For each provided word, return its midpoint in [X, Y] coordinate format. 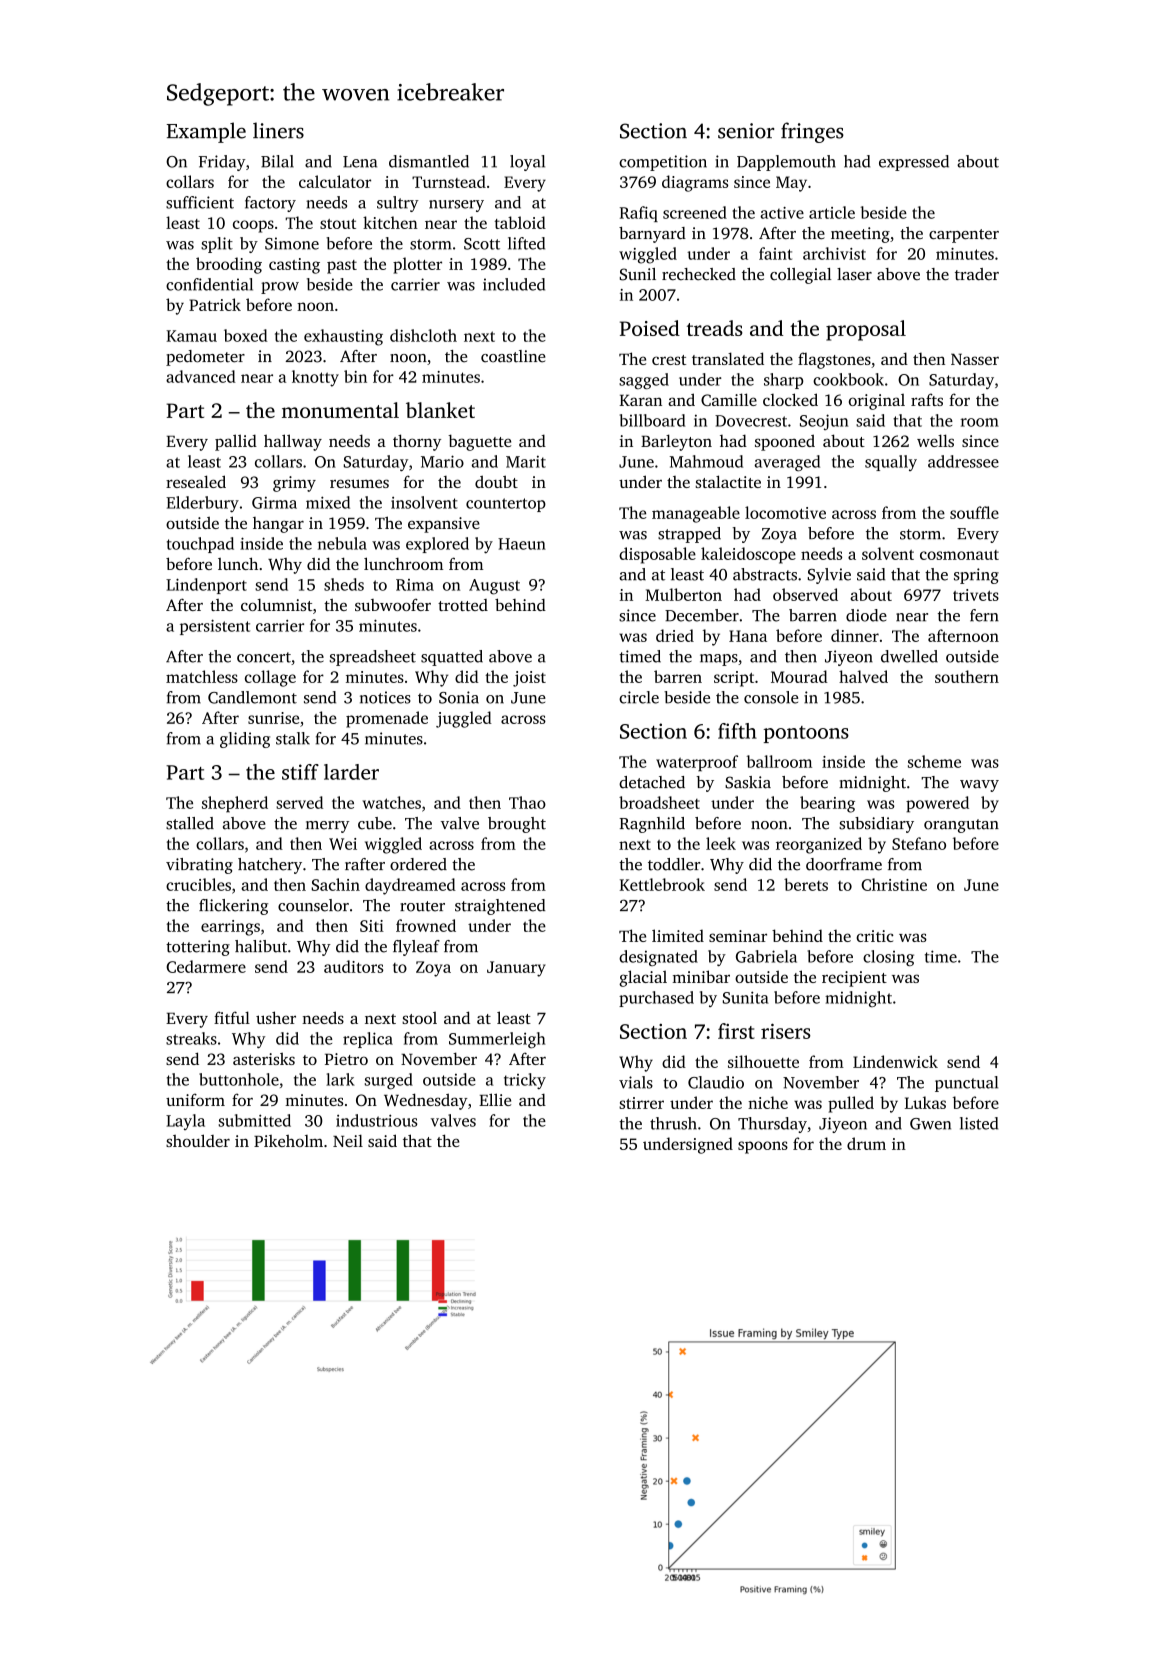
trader [977, 274]
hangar [278, 525]
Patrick [215, 304]
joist [529, 679]
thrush [673, 1123]
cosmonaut [959, 555]
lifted [526, 243]
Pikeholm [288, 1141]
